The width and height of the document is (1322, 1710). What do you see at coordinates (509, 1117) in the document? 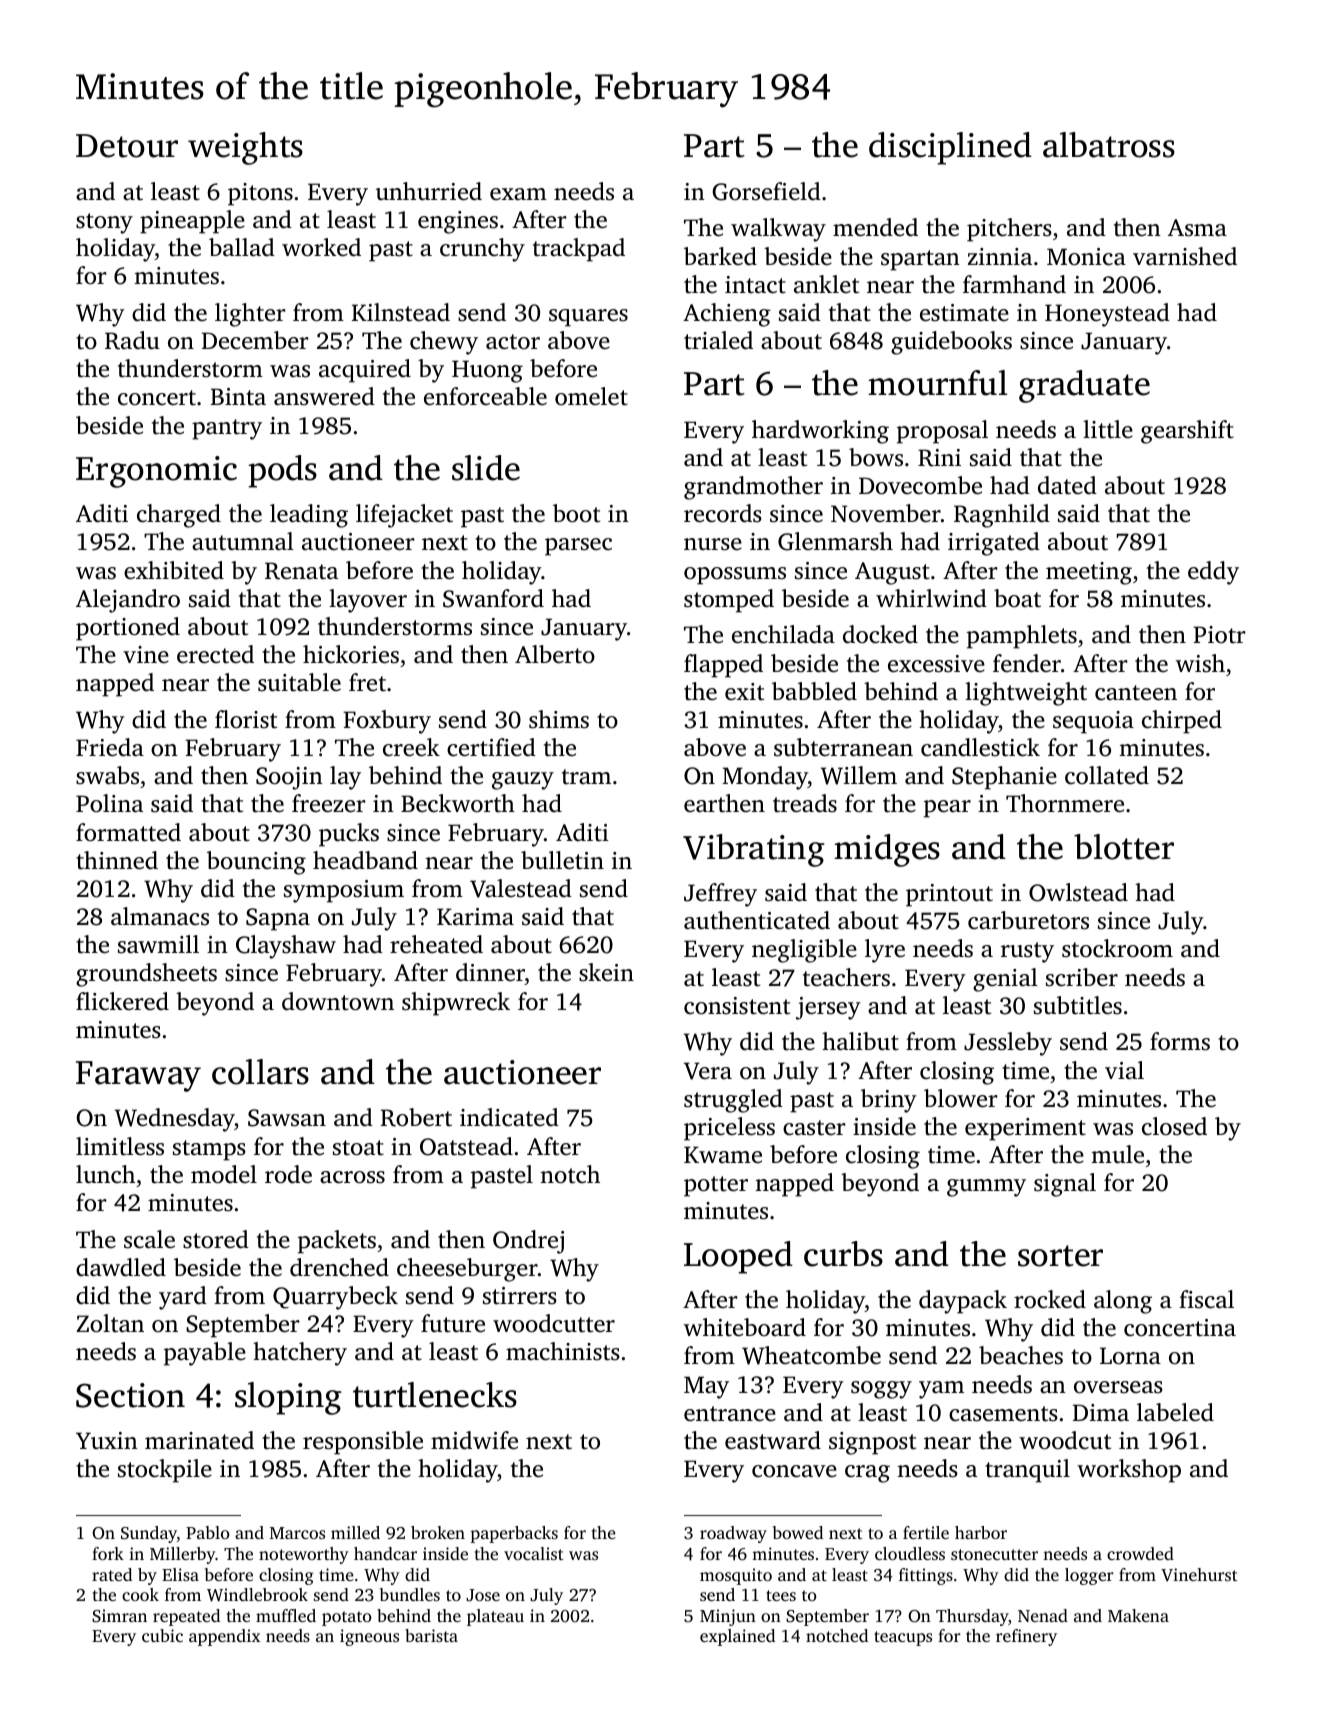
I see `indicated` at bounding box center [509, 1117].
